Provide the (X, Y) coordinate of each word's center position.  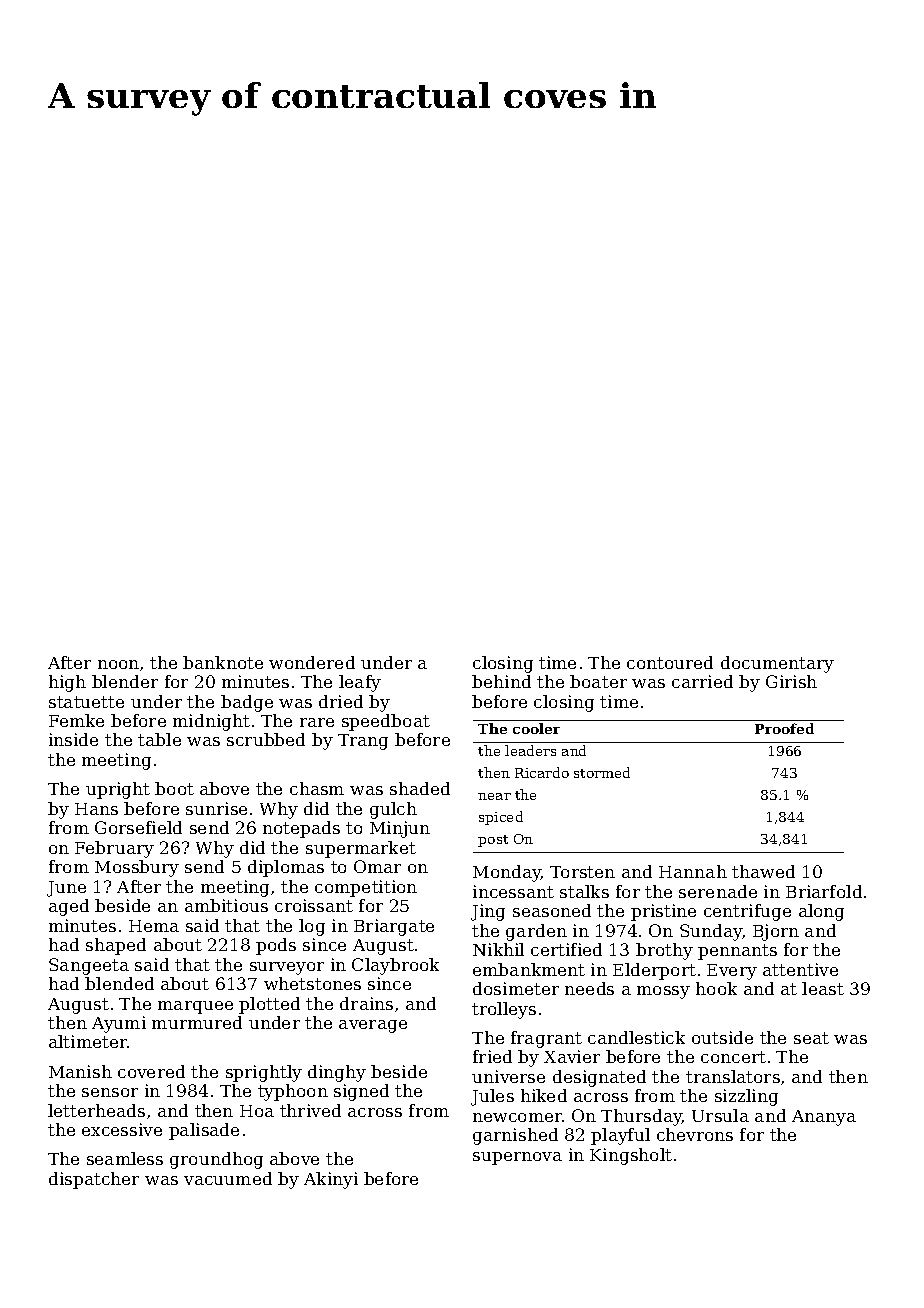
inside (73, 739)
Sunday (711, 932)
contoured (670, 662)
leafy (360, 683)
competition (366, 888)
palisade (204, 1131)
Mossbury (137, 868)
